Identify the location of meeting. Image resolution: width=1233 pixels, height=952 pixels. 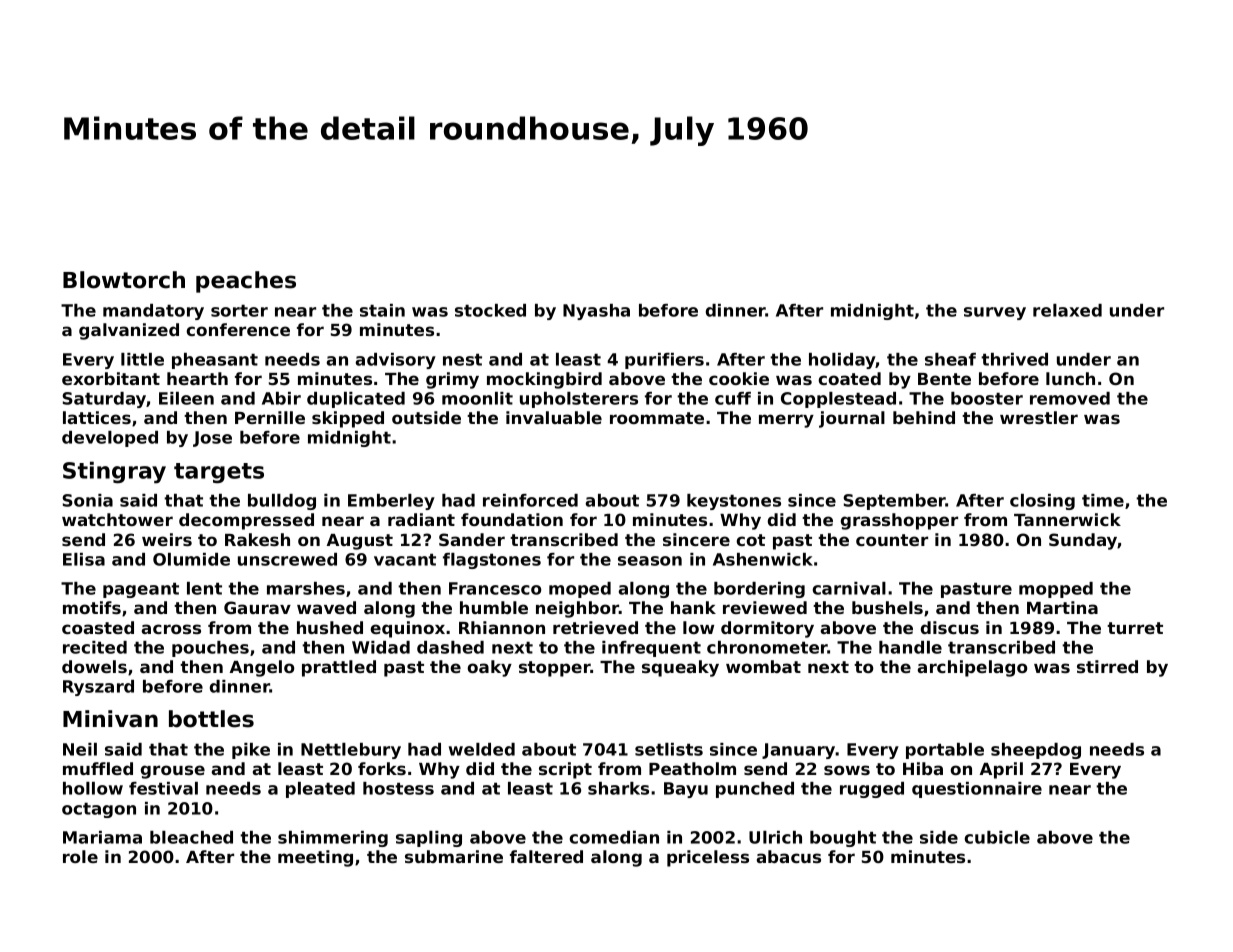
(315, 858).
